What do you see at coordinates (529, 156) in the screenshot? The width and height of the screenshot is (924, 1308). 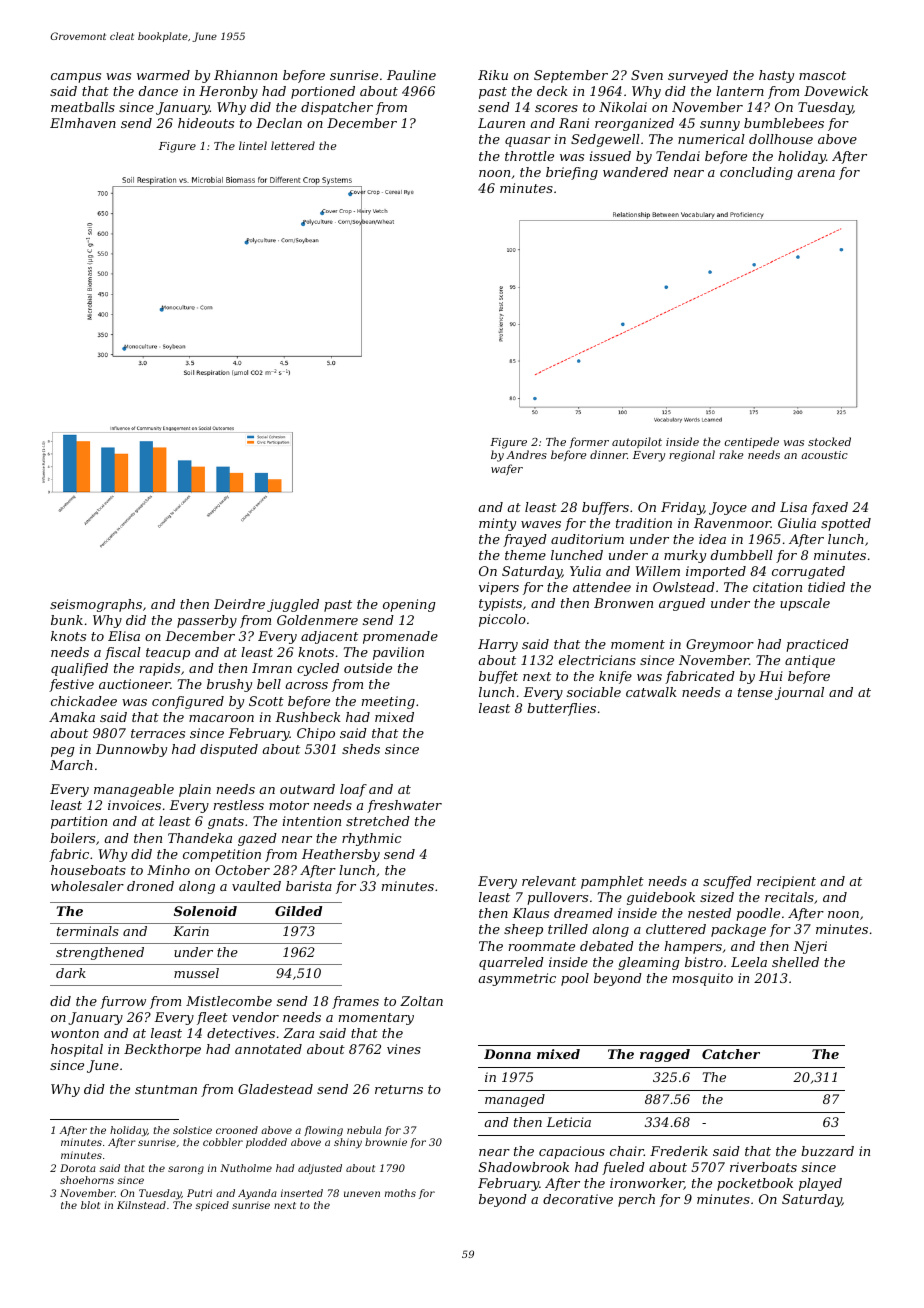 I see `throttle` at bounding box center [529, 156].
